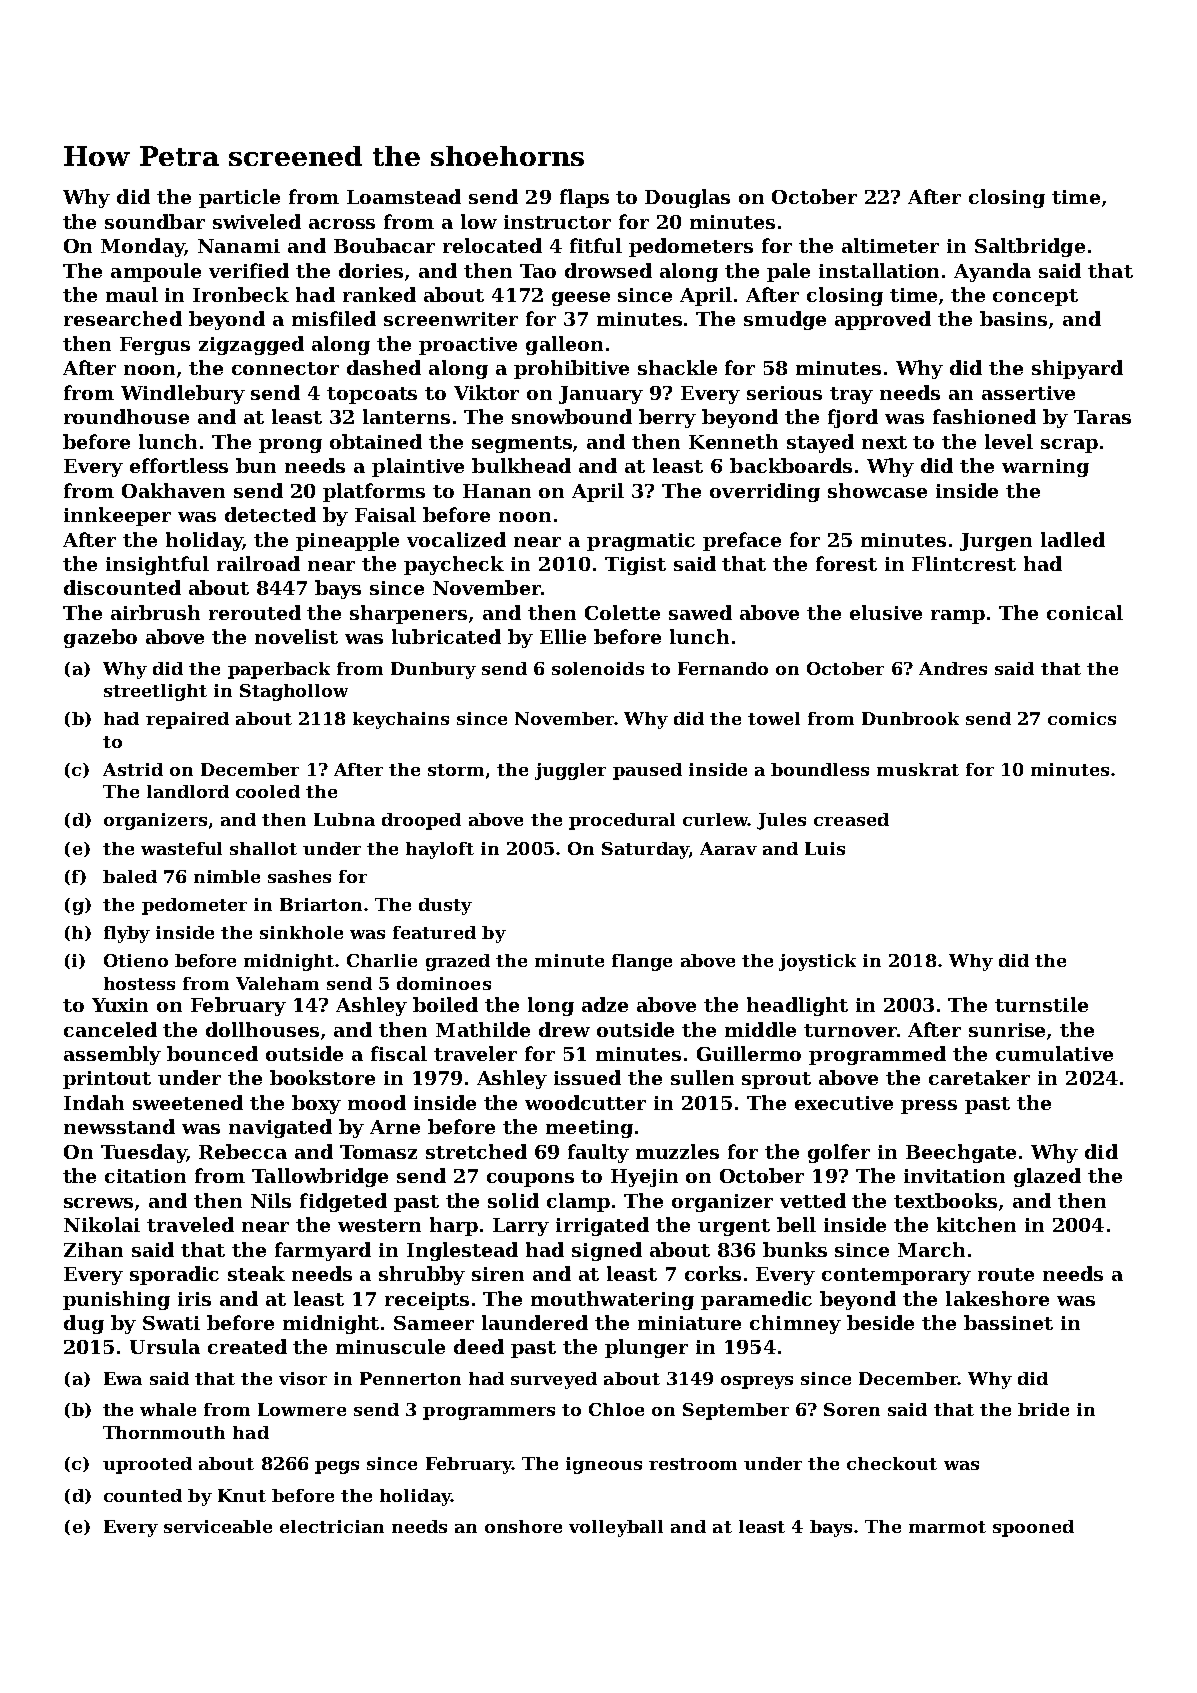 This page has height=1693, width=1197. I want to click on serviceable, so click(218, 1526).
